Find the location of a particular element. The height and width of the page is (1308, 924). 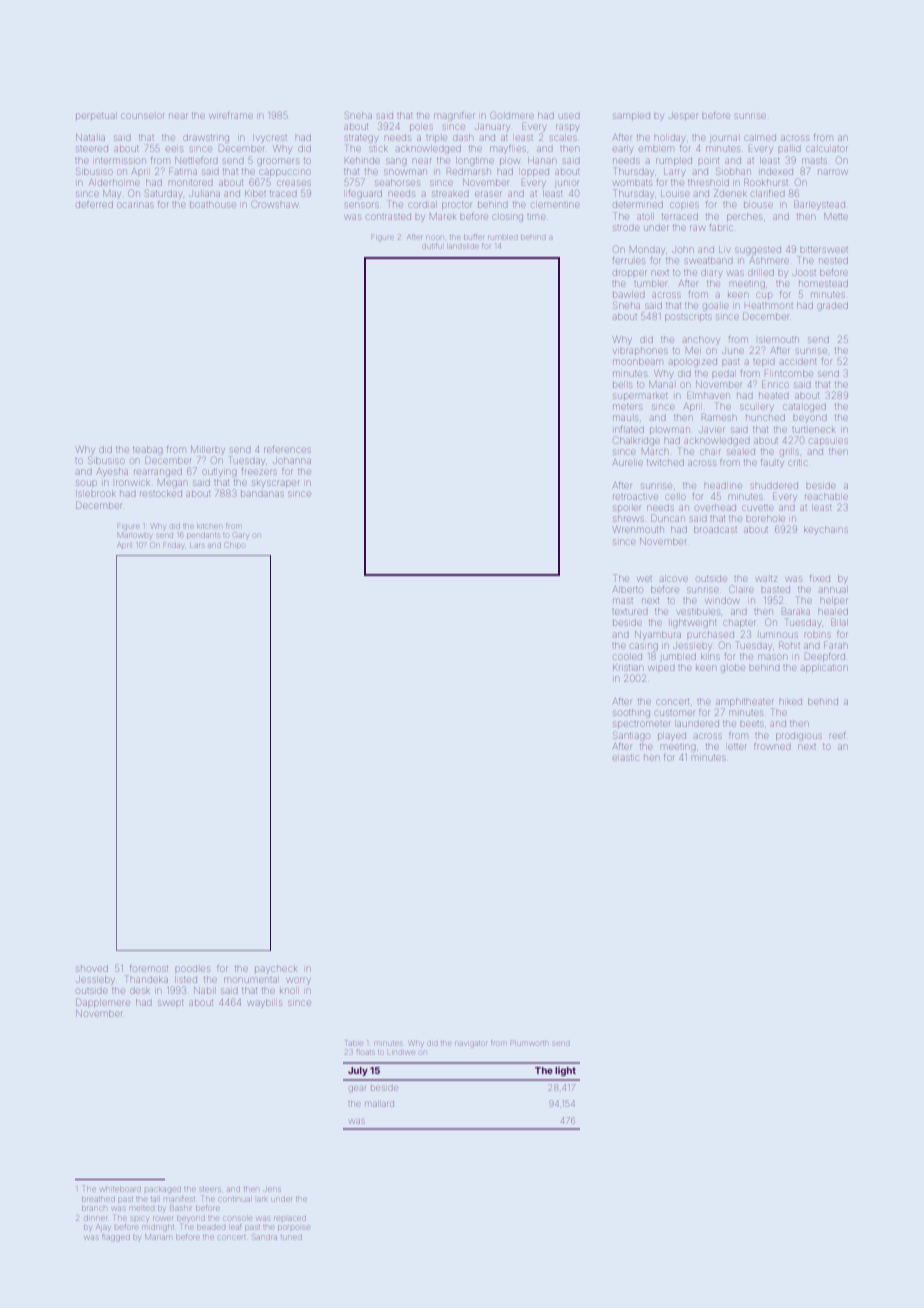

prodigious is located at coordinates (799, 737).
